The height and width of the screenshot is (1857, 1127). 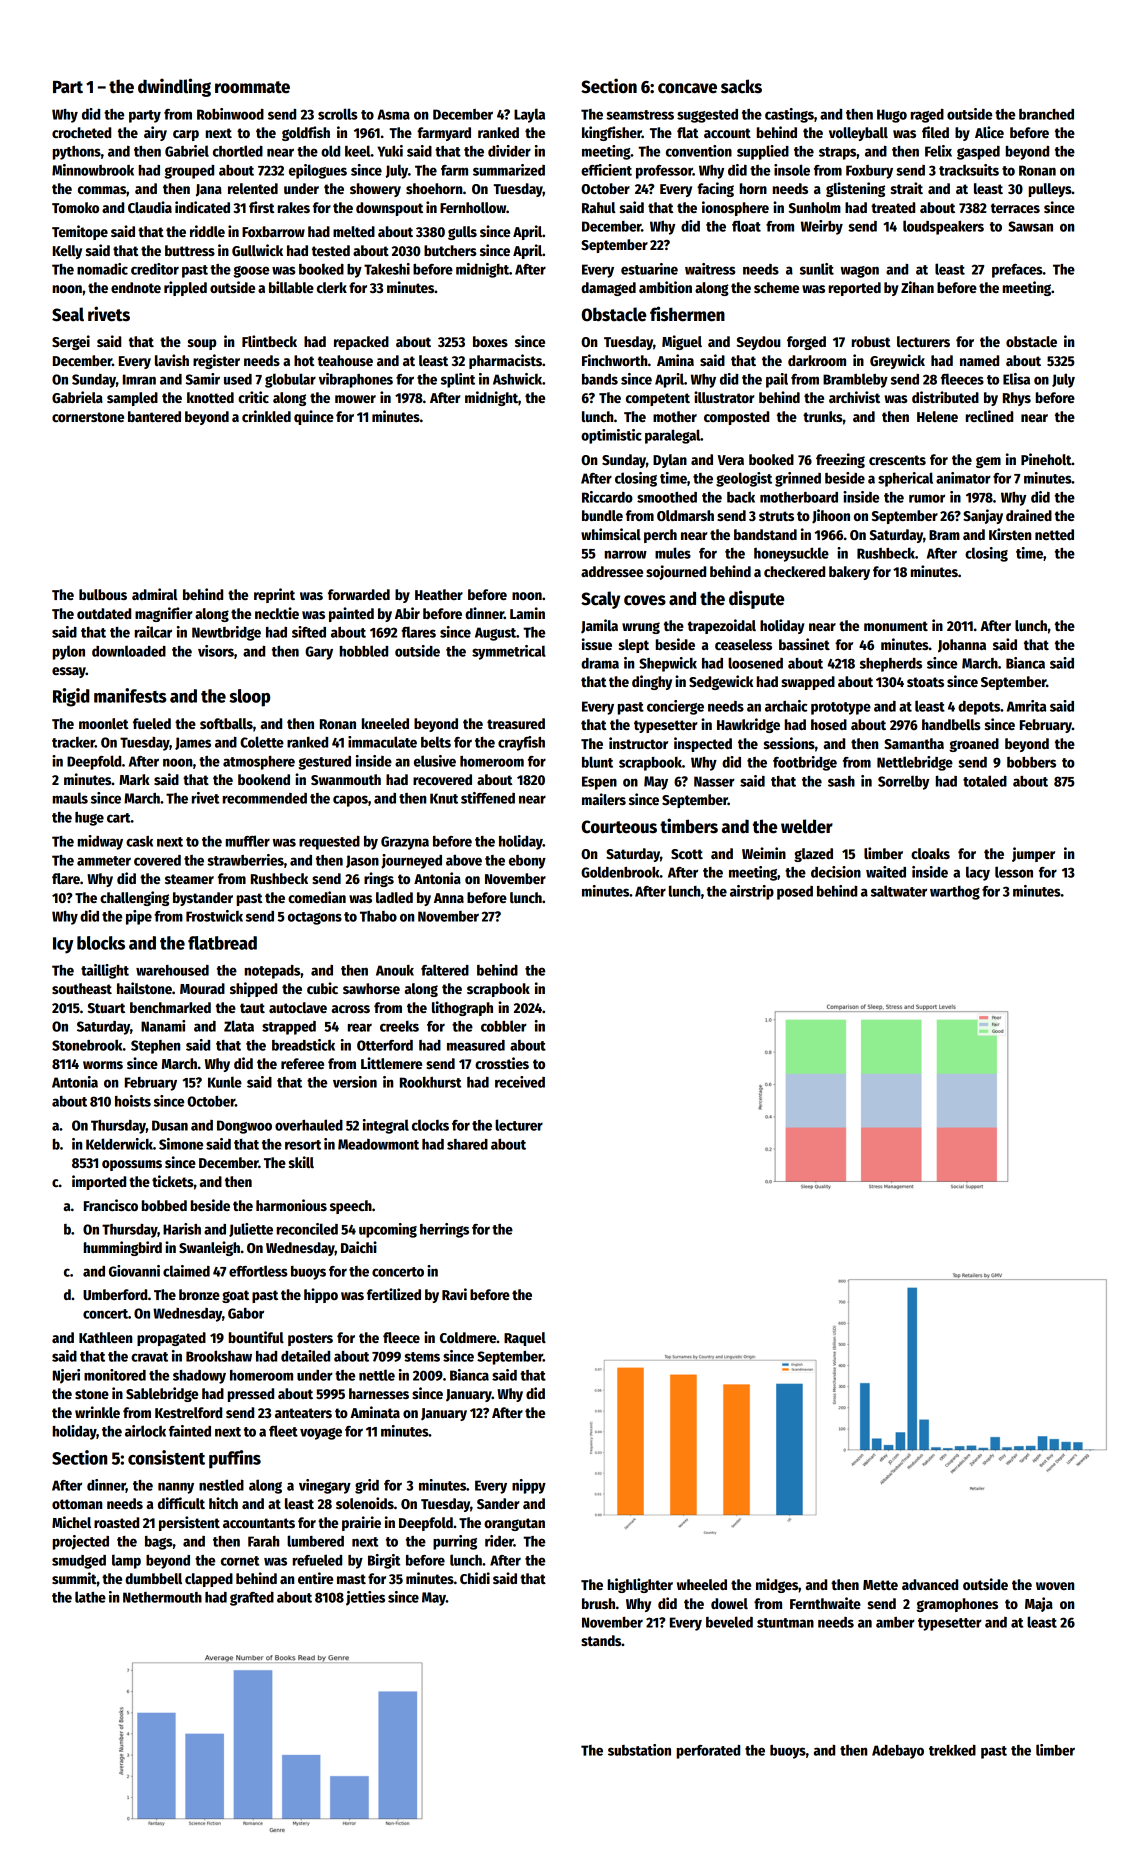 I want to click on trekked, so click(x=952, y=1750).
